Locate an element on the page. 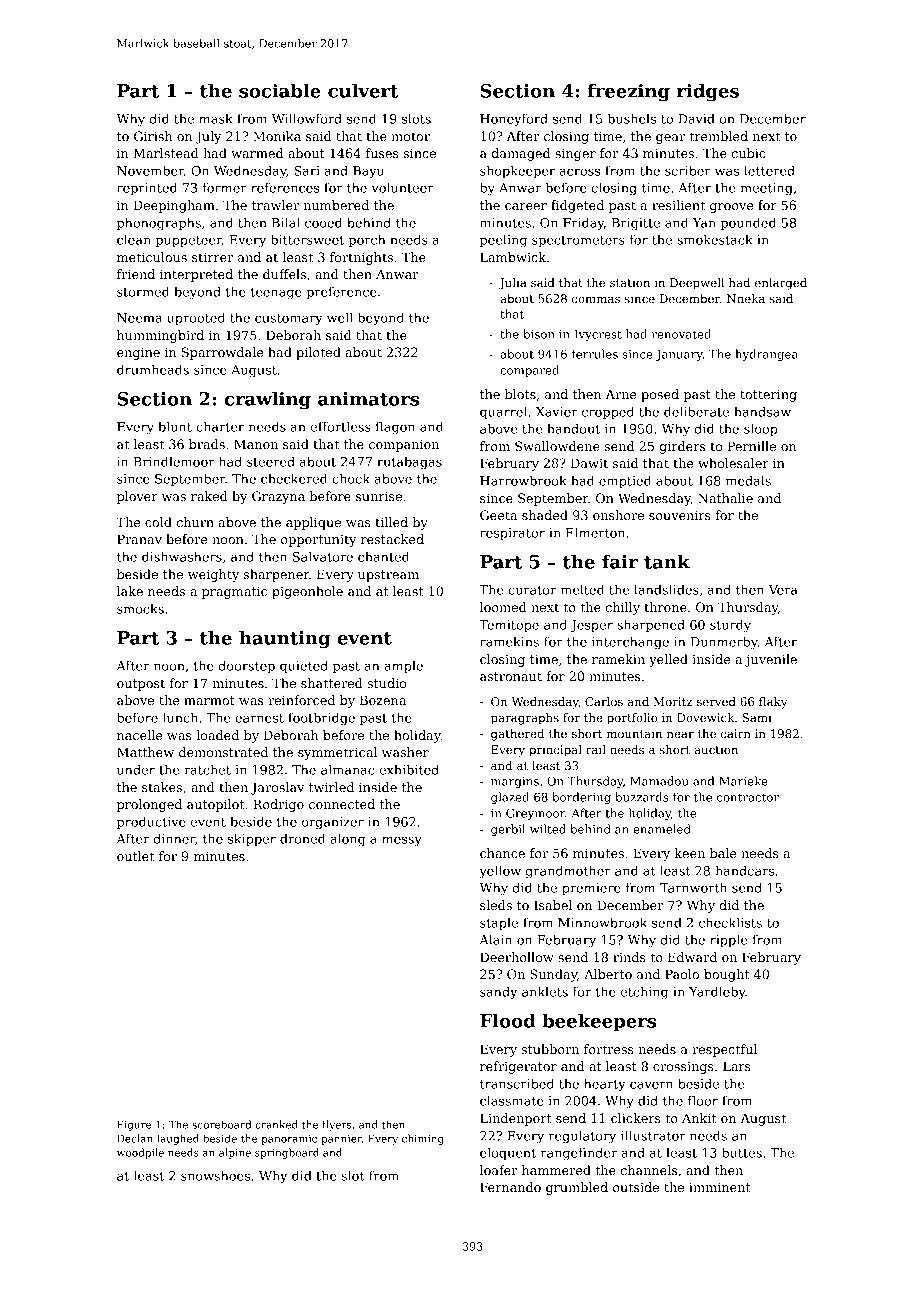  snowshoes is located at coordinates (215, 1175).
